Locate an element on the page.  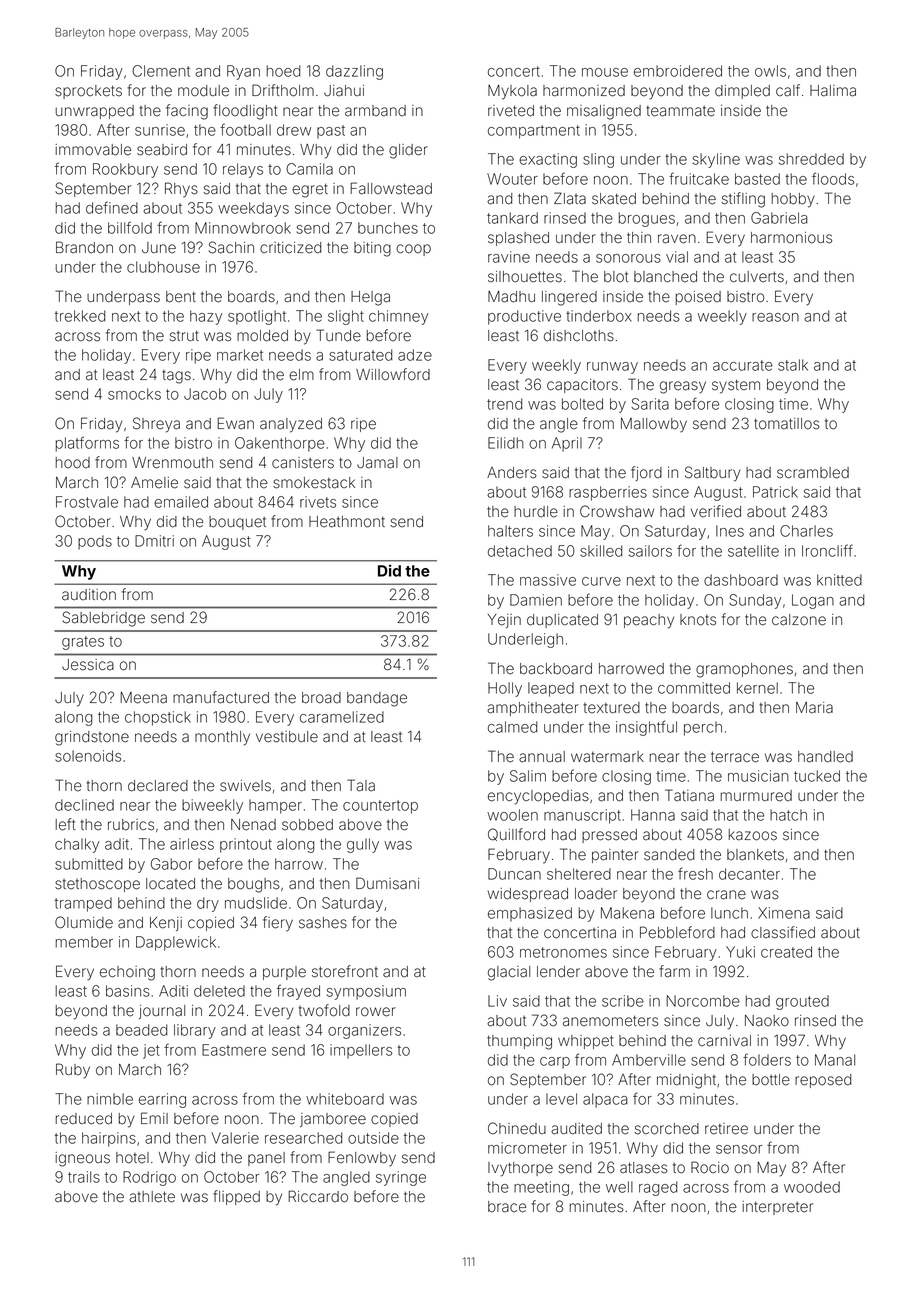
armband is located at coordinates (375, 111).
